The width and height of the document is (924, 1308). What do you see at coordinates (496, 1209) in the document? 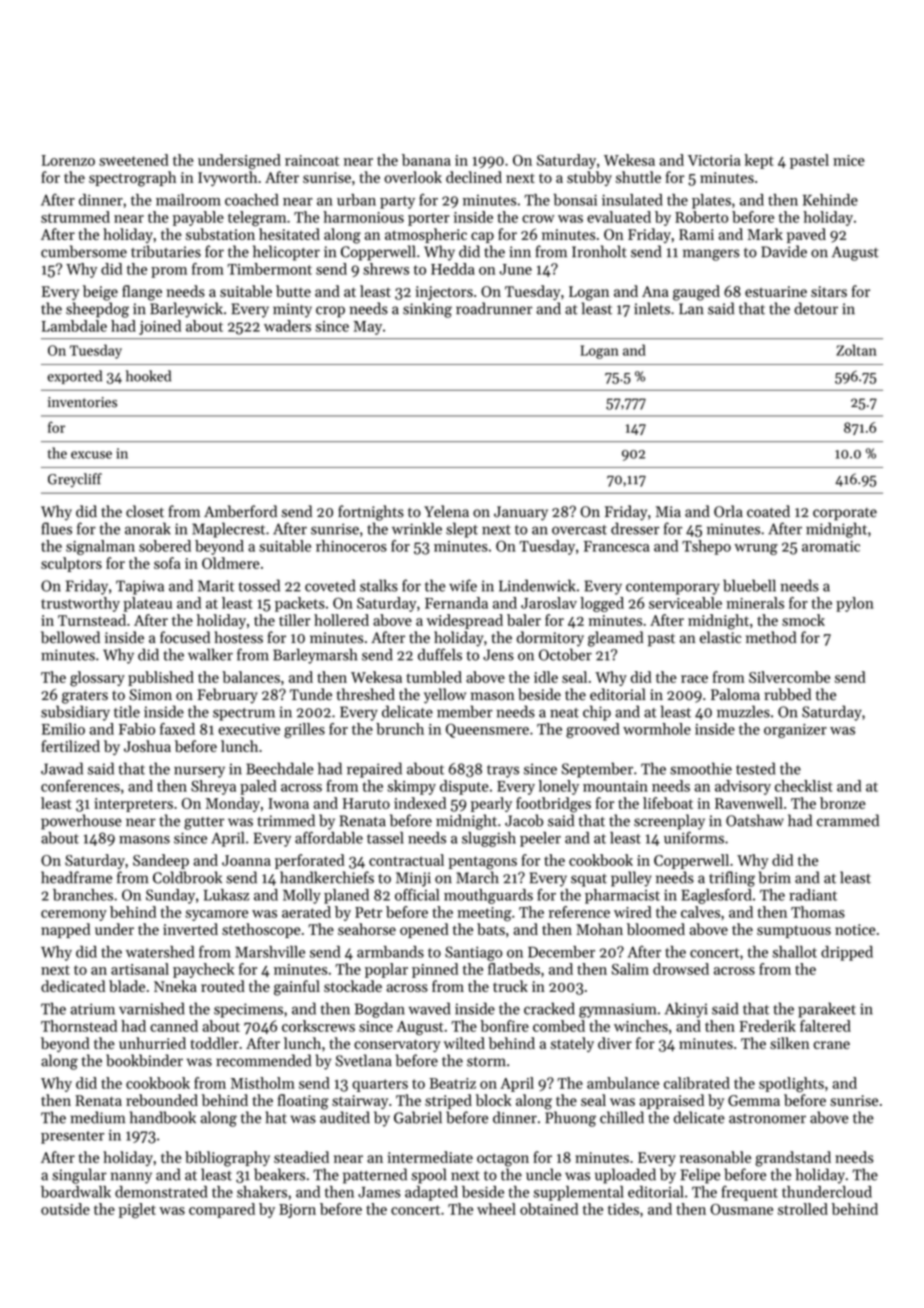
I see `wheel` at bounding box center [496, 1209].
